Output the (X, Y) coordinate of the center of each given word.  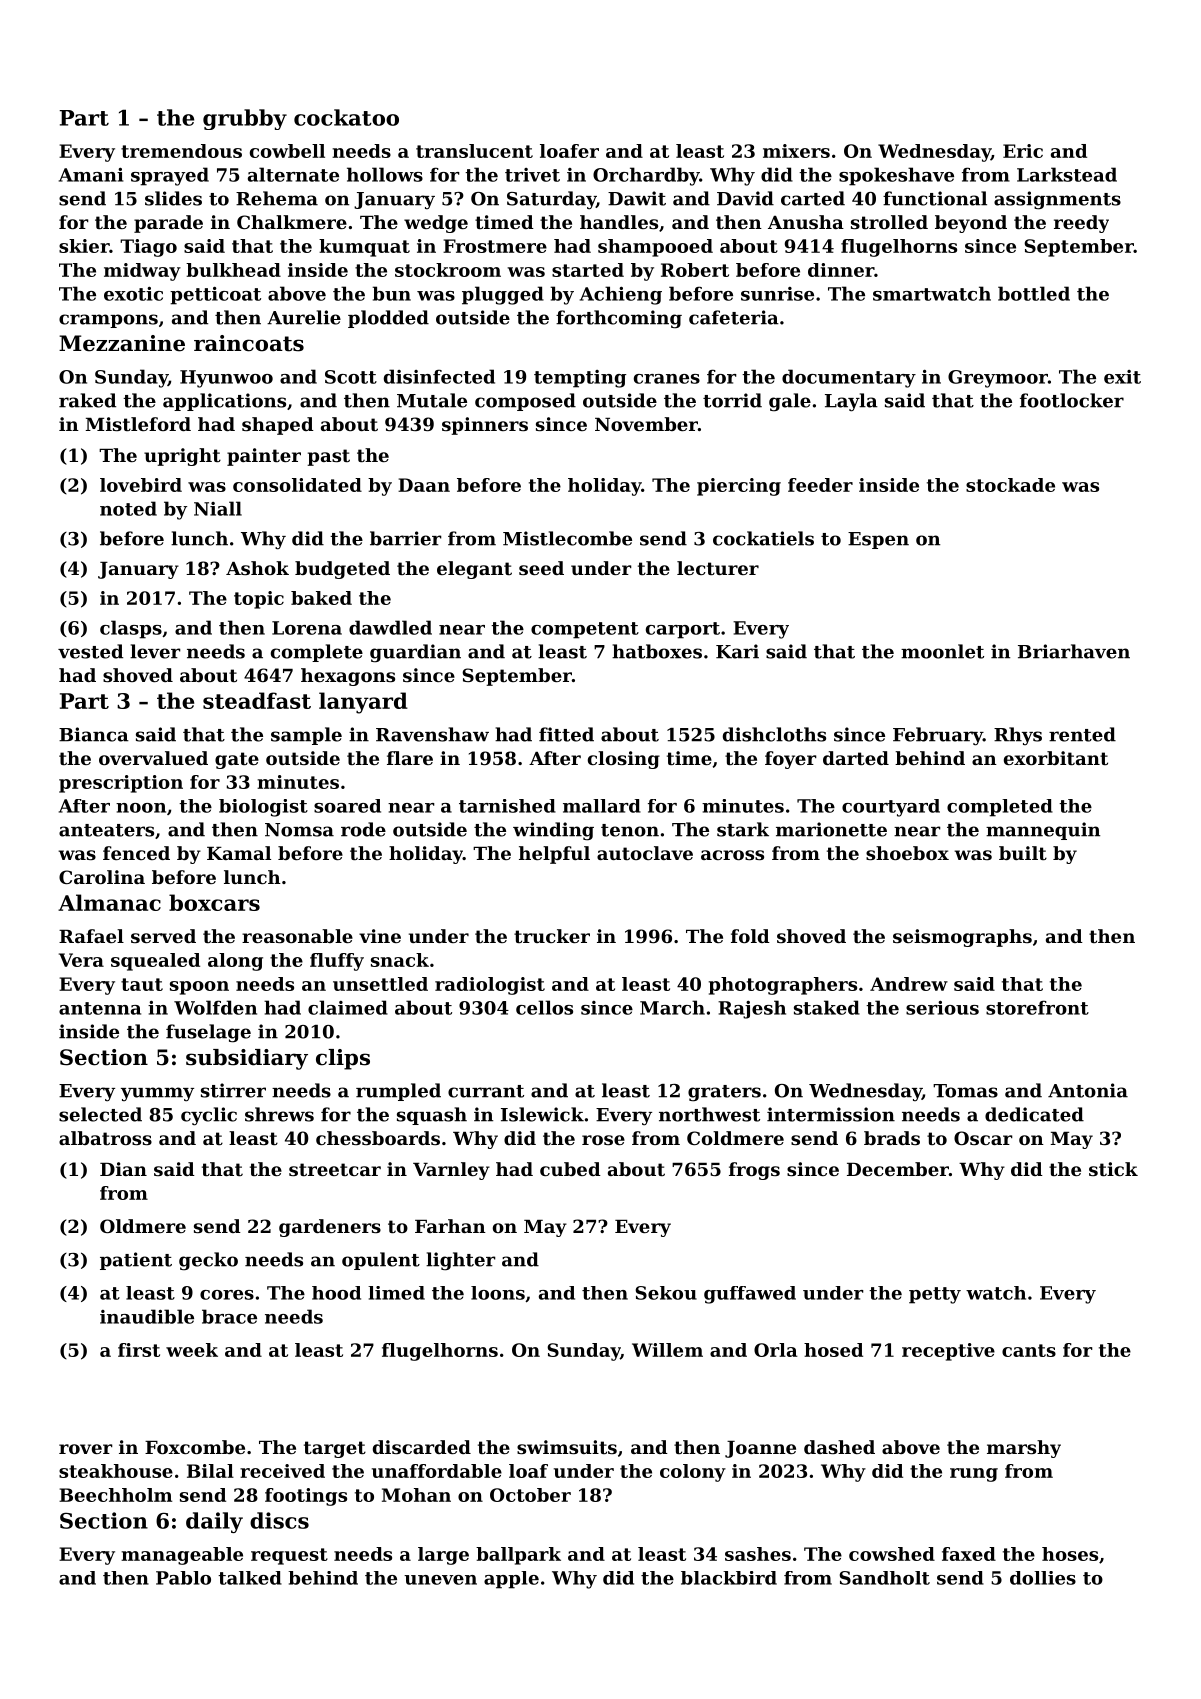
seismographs (962, 938)
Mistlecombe (567, 538)
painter (264, 457)
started (588, 270)
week (192, 1350)
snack (400, 960)
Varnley (451, 1171)
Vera (81, 960)
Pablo (183, 1578)
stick (1113, 1169)
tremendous (181, 151)
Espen (878, 540)
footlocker (1072, 400)
